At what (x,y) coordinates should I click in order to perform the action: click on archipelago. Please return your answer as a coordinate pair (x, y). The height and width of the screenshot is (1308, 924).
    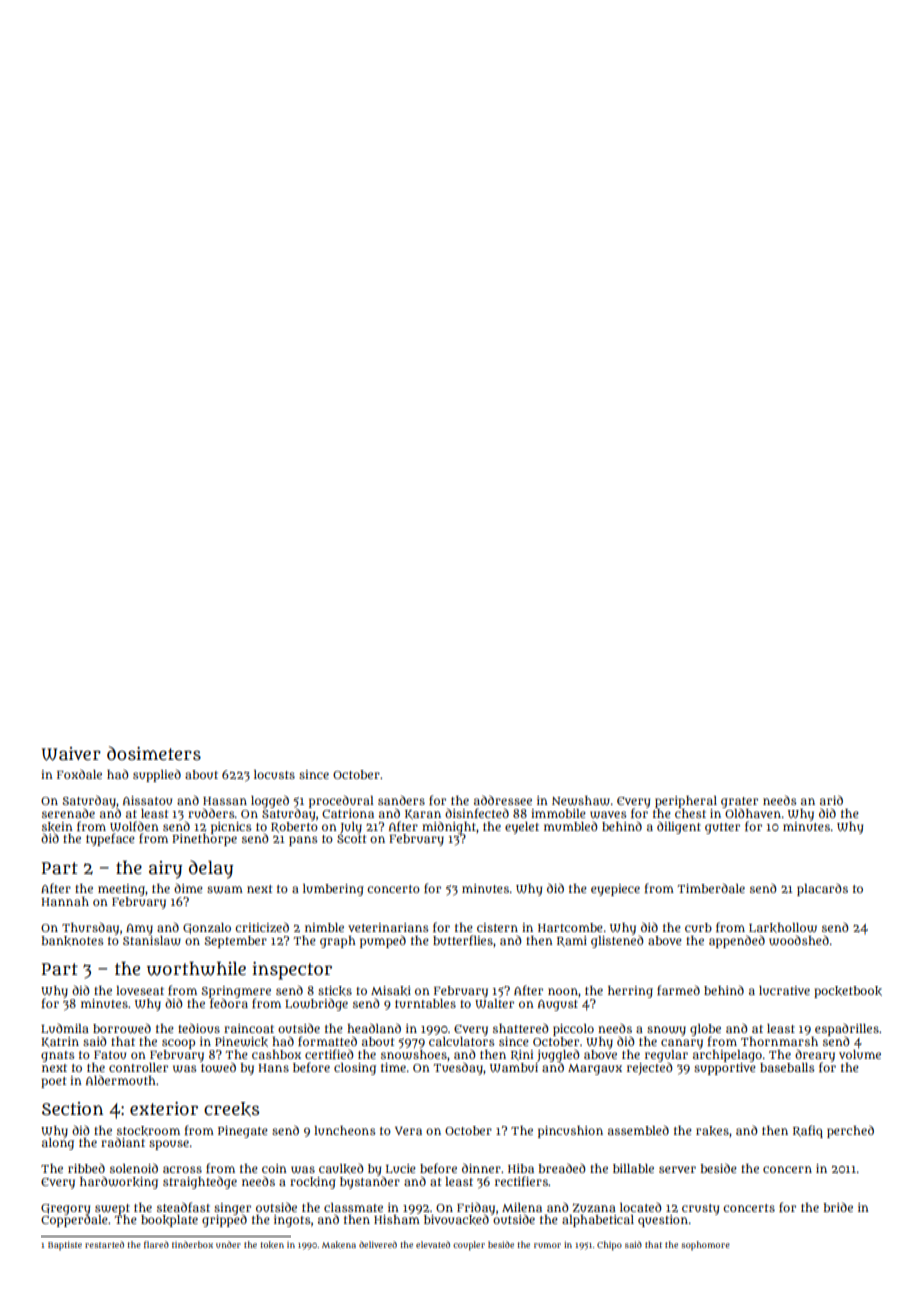
    Looking at the image, I should click on (727, 1056).
